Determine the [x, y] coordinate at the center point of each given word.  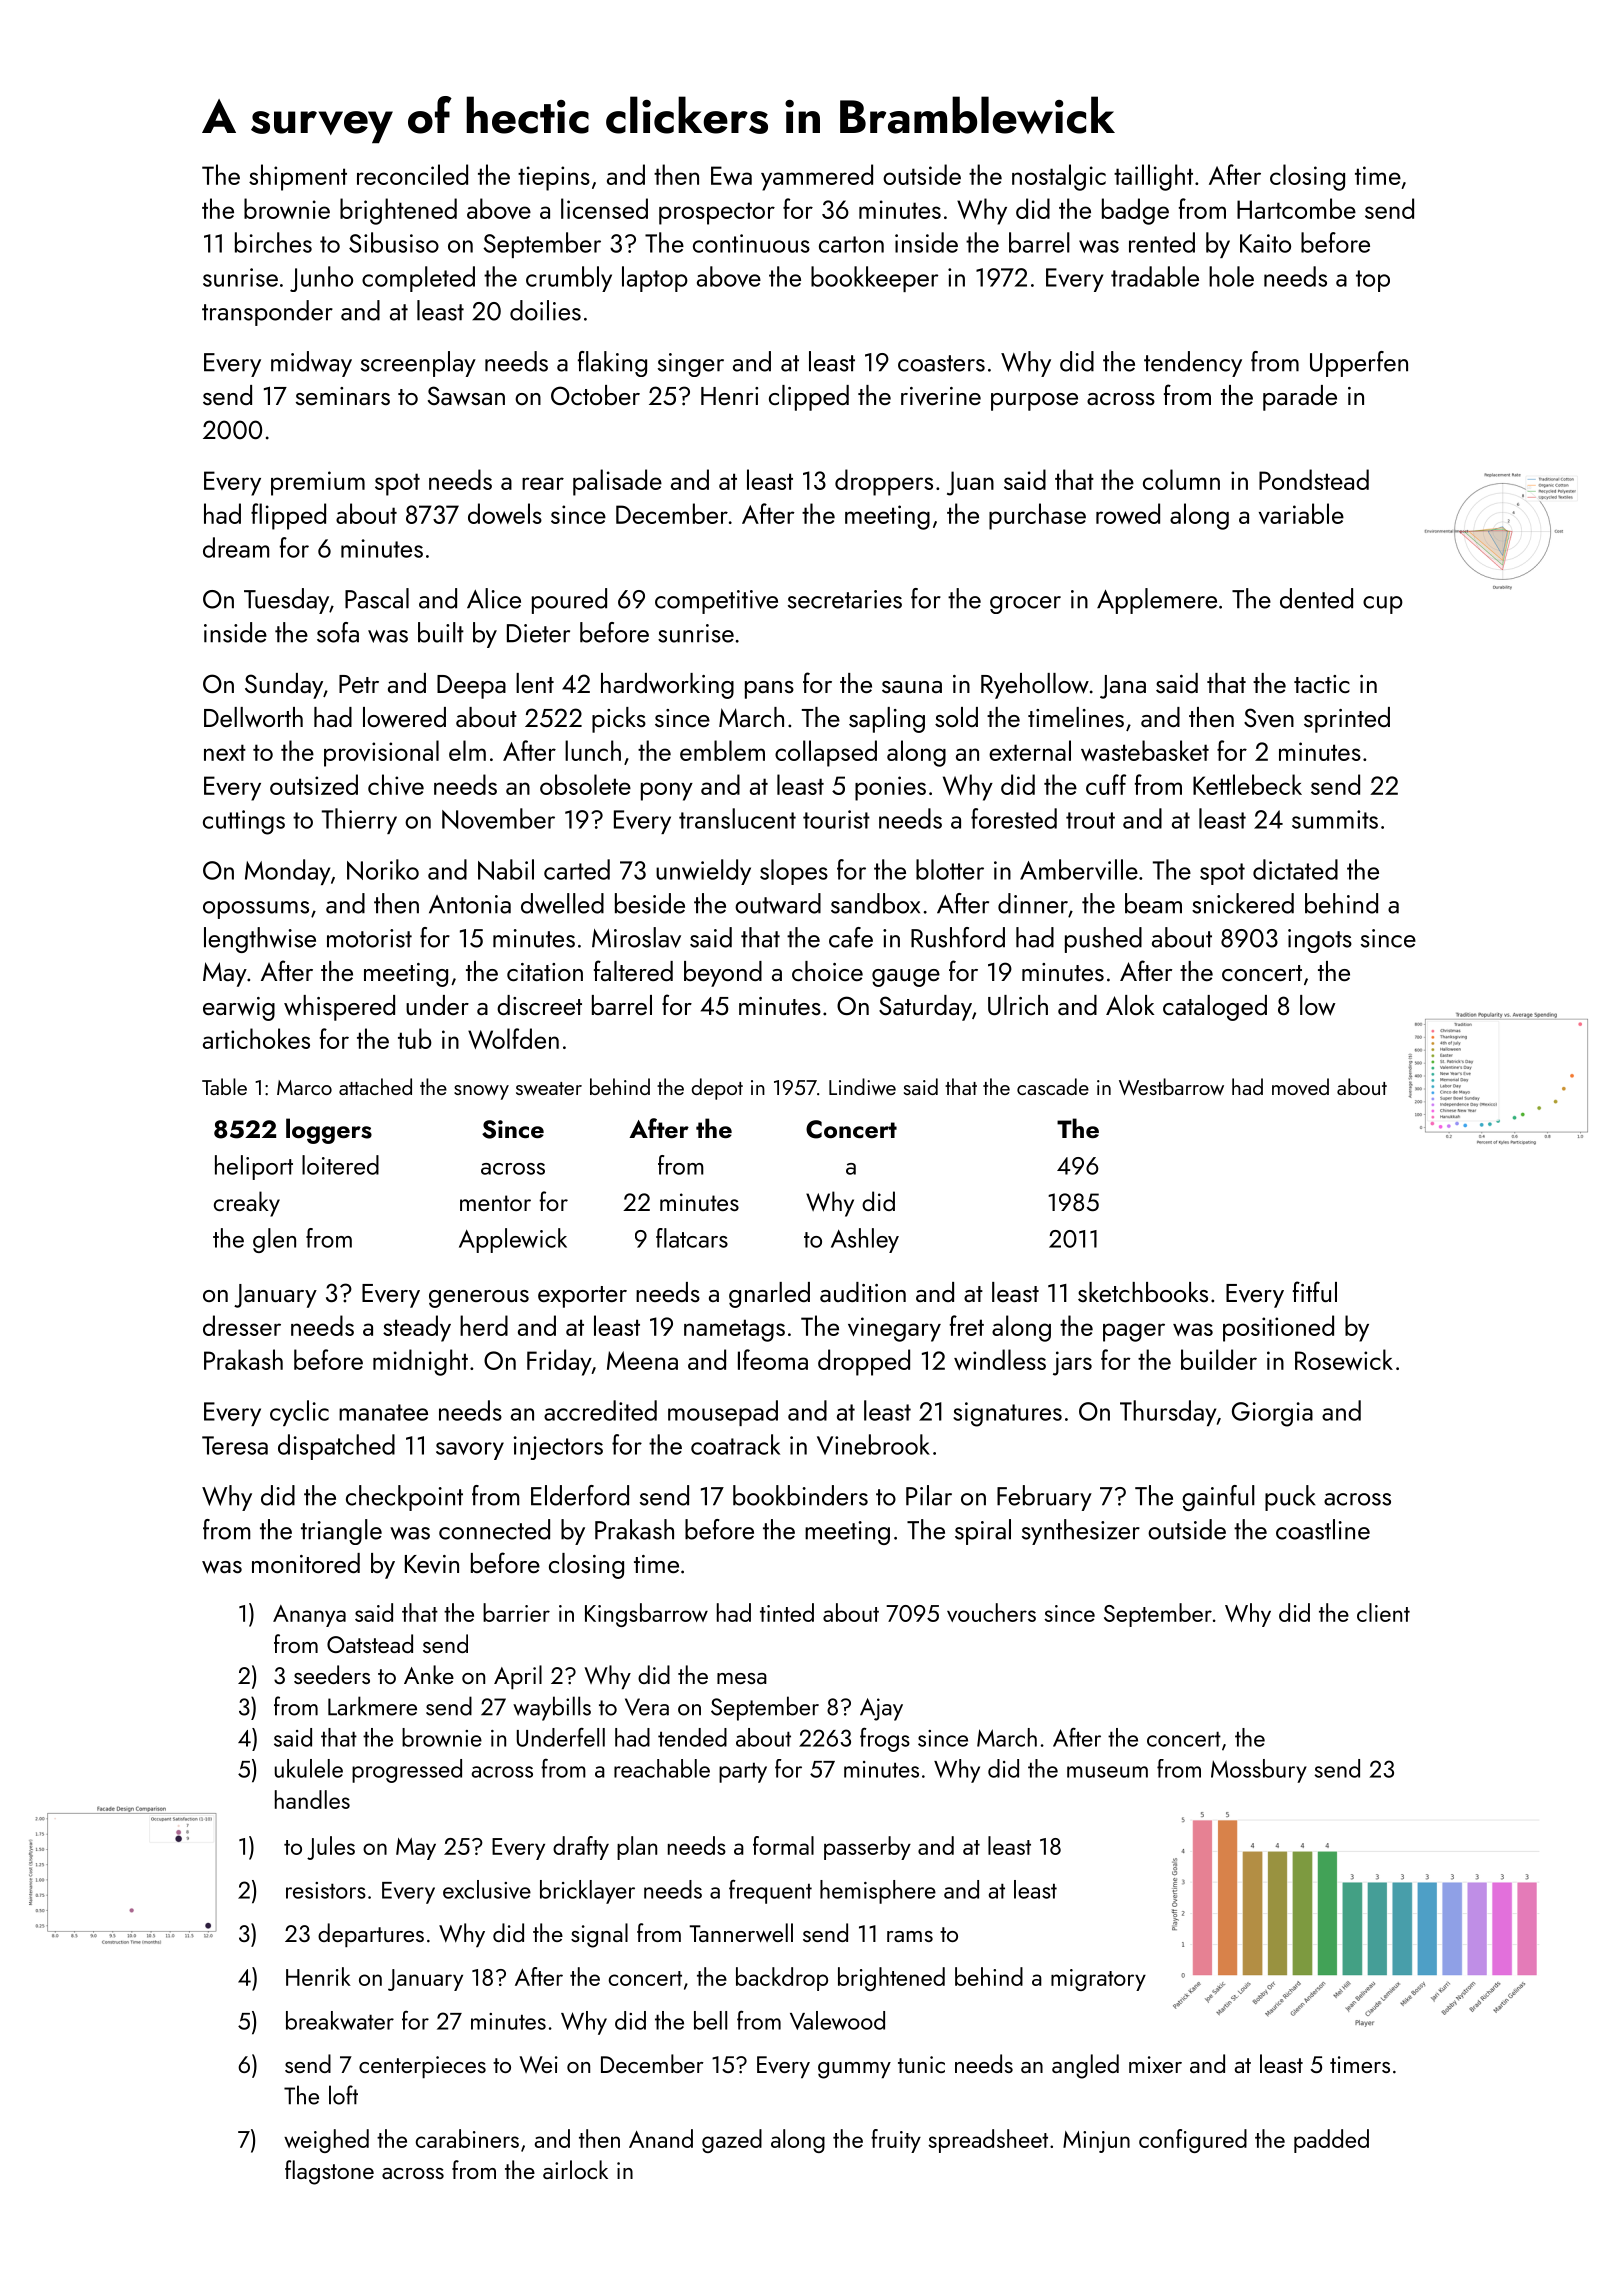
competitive [716, 602]
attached [375, 1086]
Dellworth [253, 717]
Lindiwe [862, 1086]
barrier [516, 1612]
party [743, 1772]
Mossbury [1259, 1771]
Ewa [731, 175]
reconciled [412, 174]
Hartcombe [1296, 208]
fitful [1315, 1291]
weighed [326, 2141]
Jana [1123, 687]
